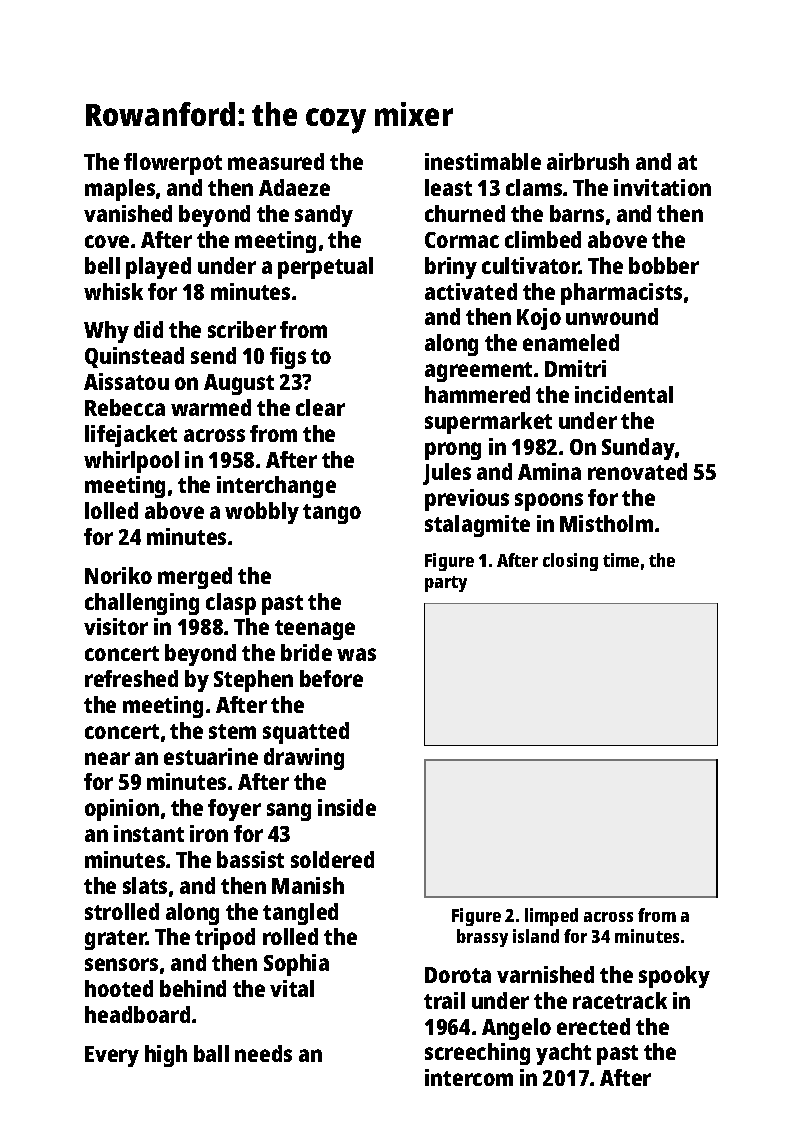 This document has width=802, height=1138. I want to click on Every, so click(112, 1056).
